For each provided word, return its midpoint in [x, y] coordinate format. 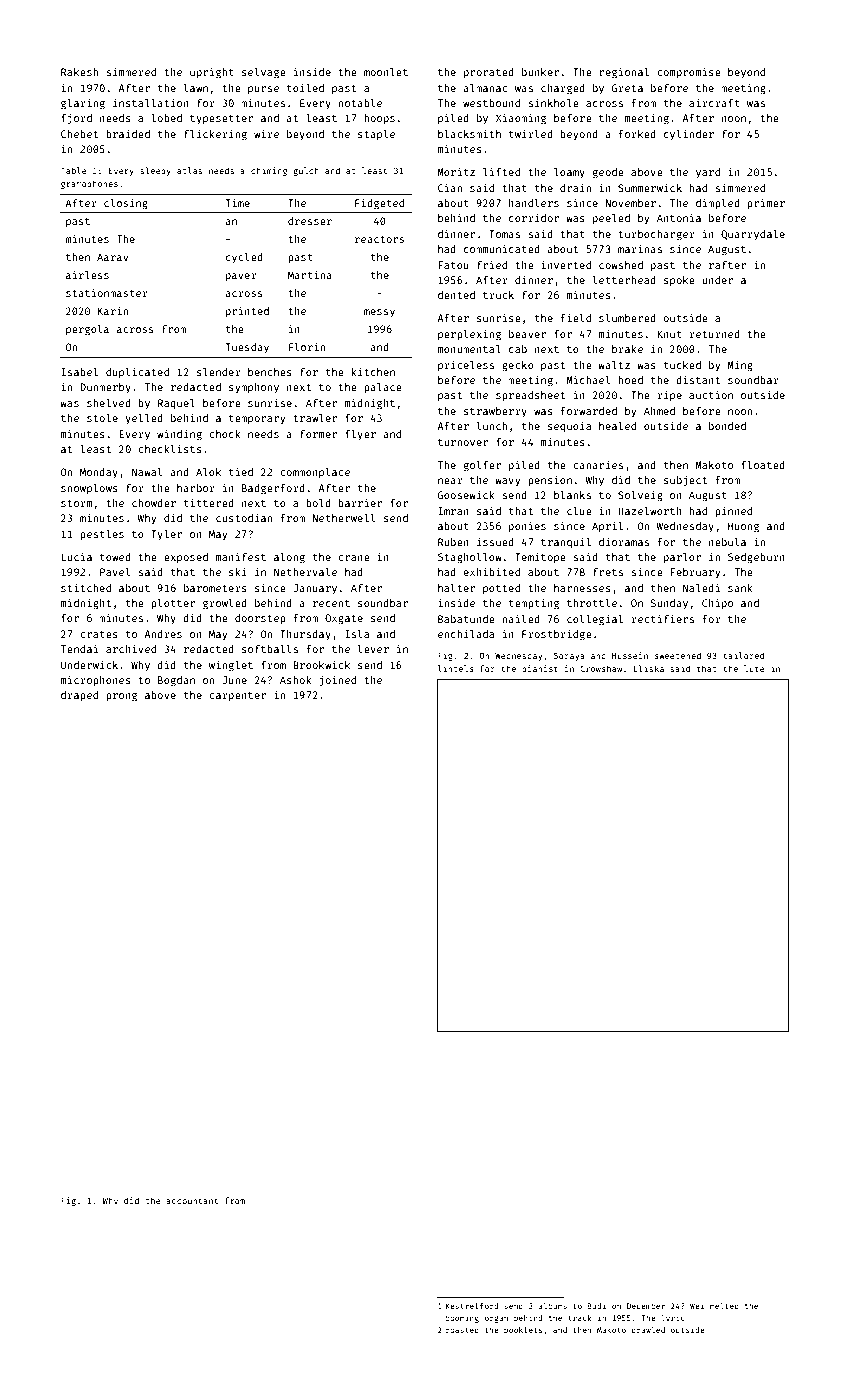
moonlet [386, 72]
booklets [523, 1330]
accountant [192, 1201]
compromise [689, 73]
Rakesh [79, 72]
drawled [648, 1330]
